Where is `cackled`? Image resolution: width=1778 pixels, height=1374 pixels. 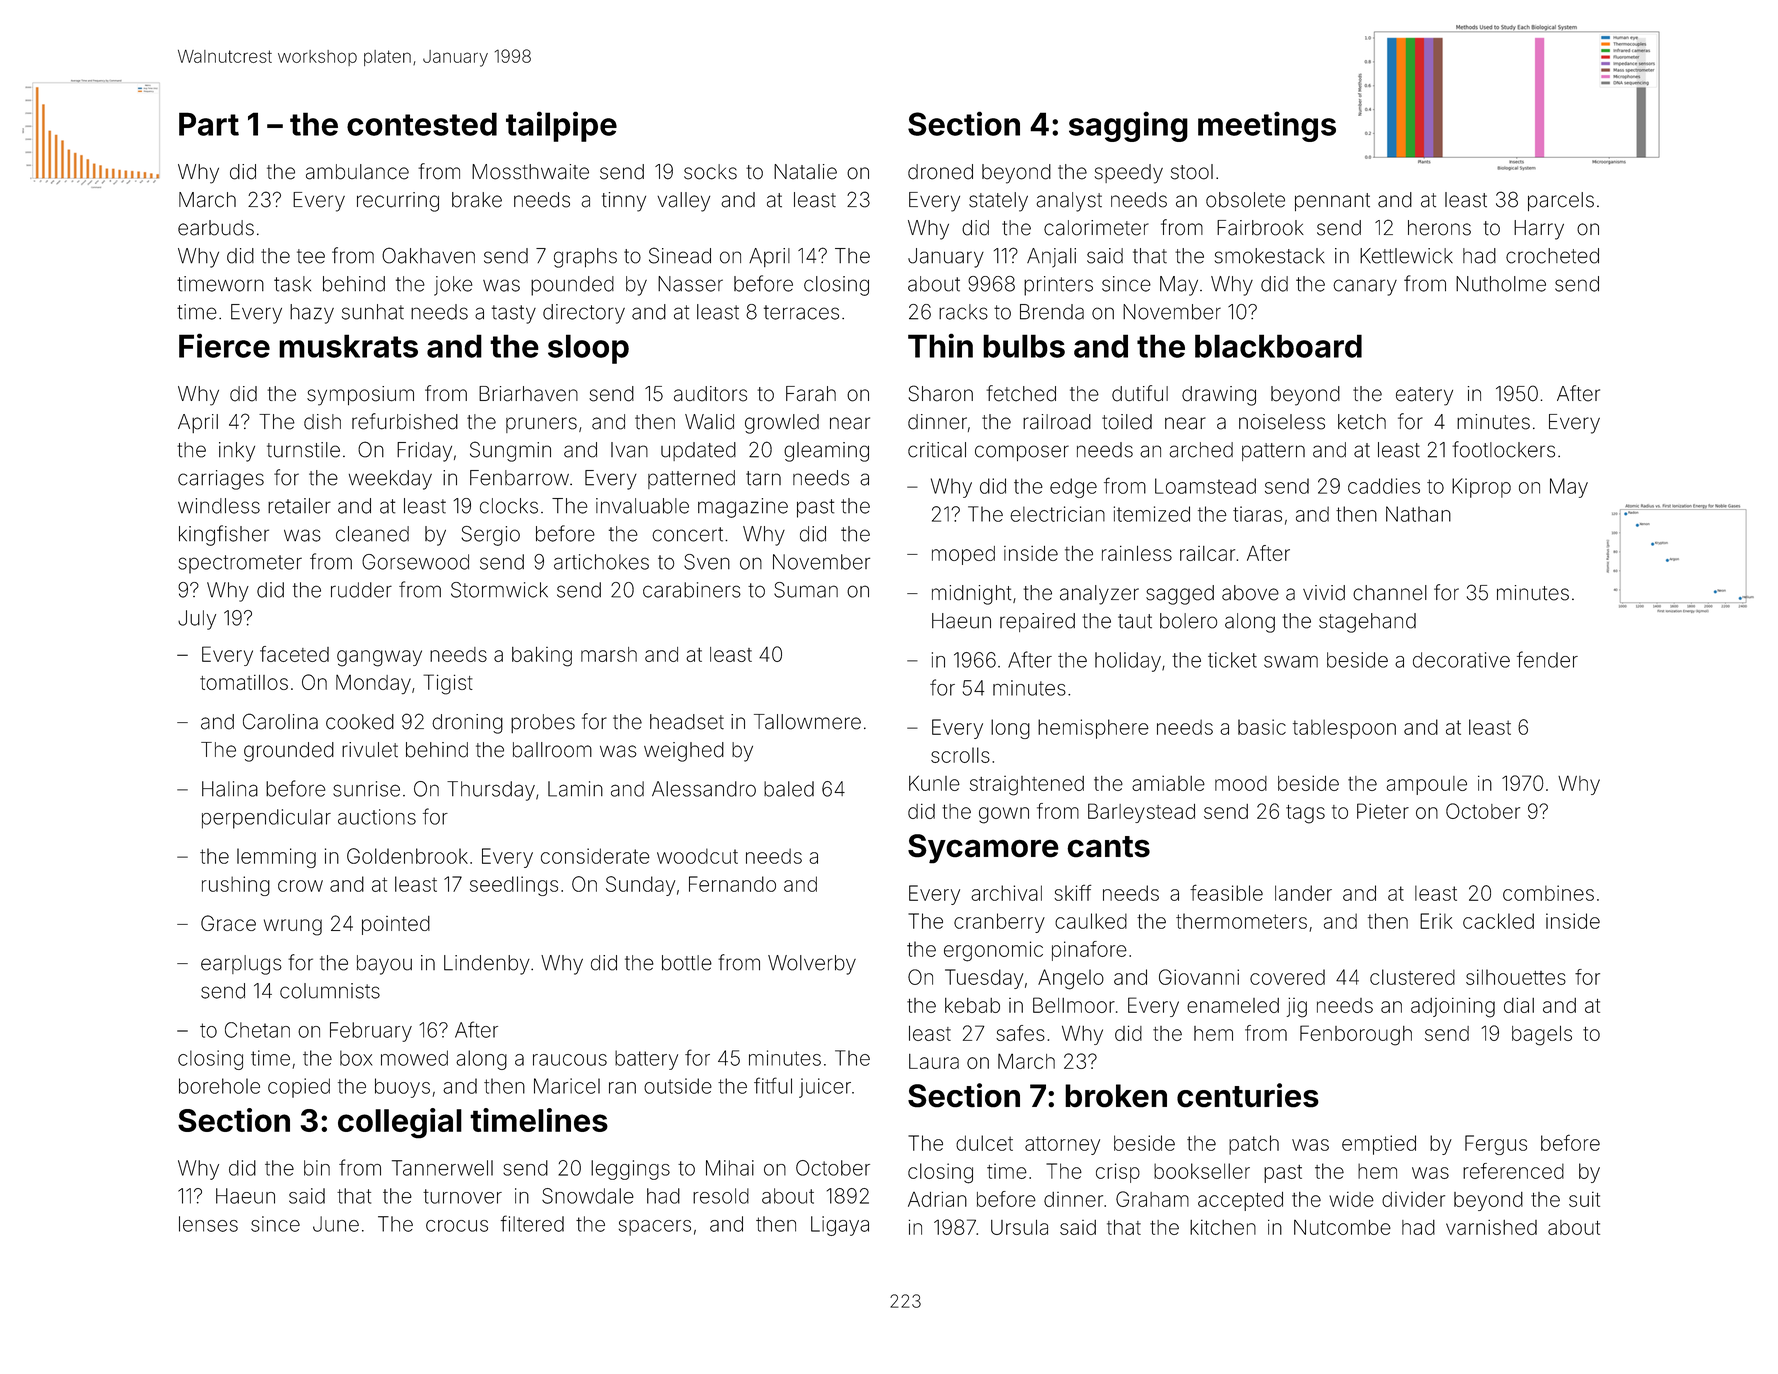
cackled is located at coordinates (1498, 921).
